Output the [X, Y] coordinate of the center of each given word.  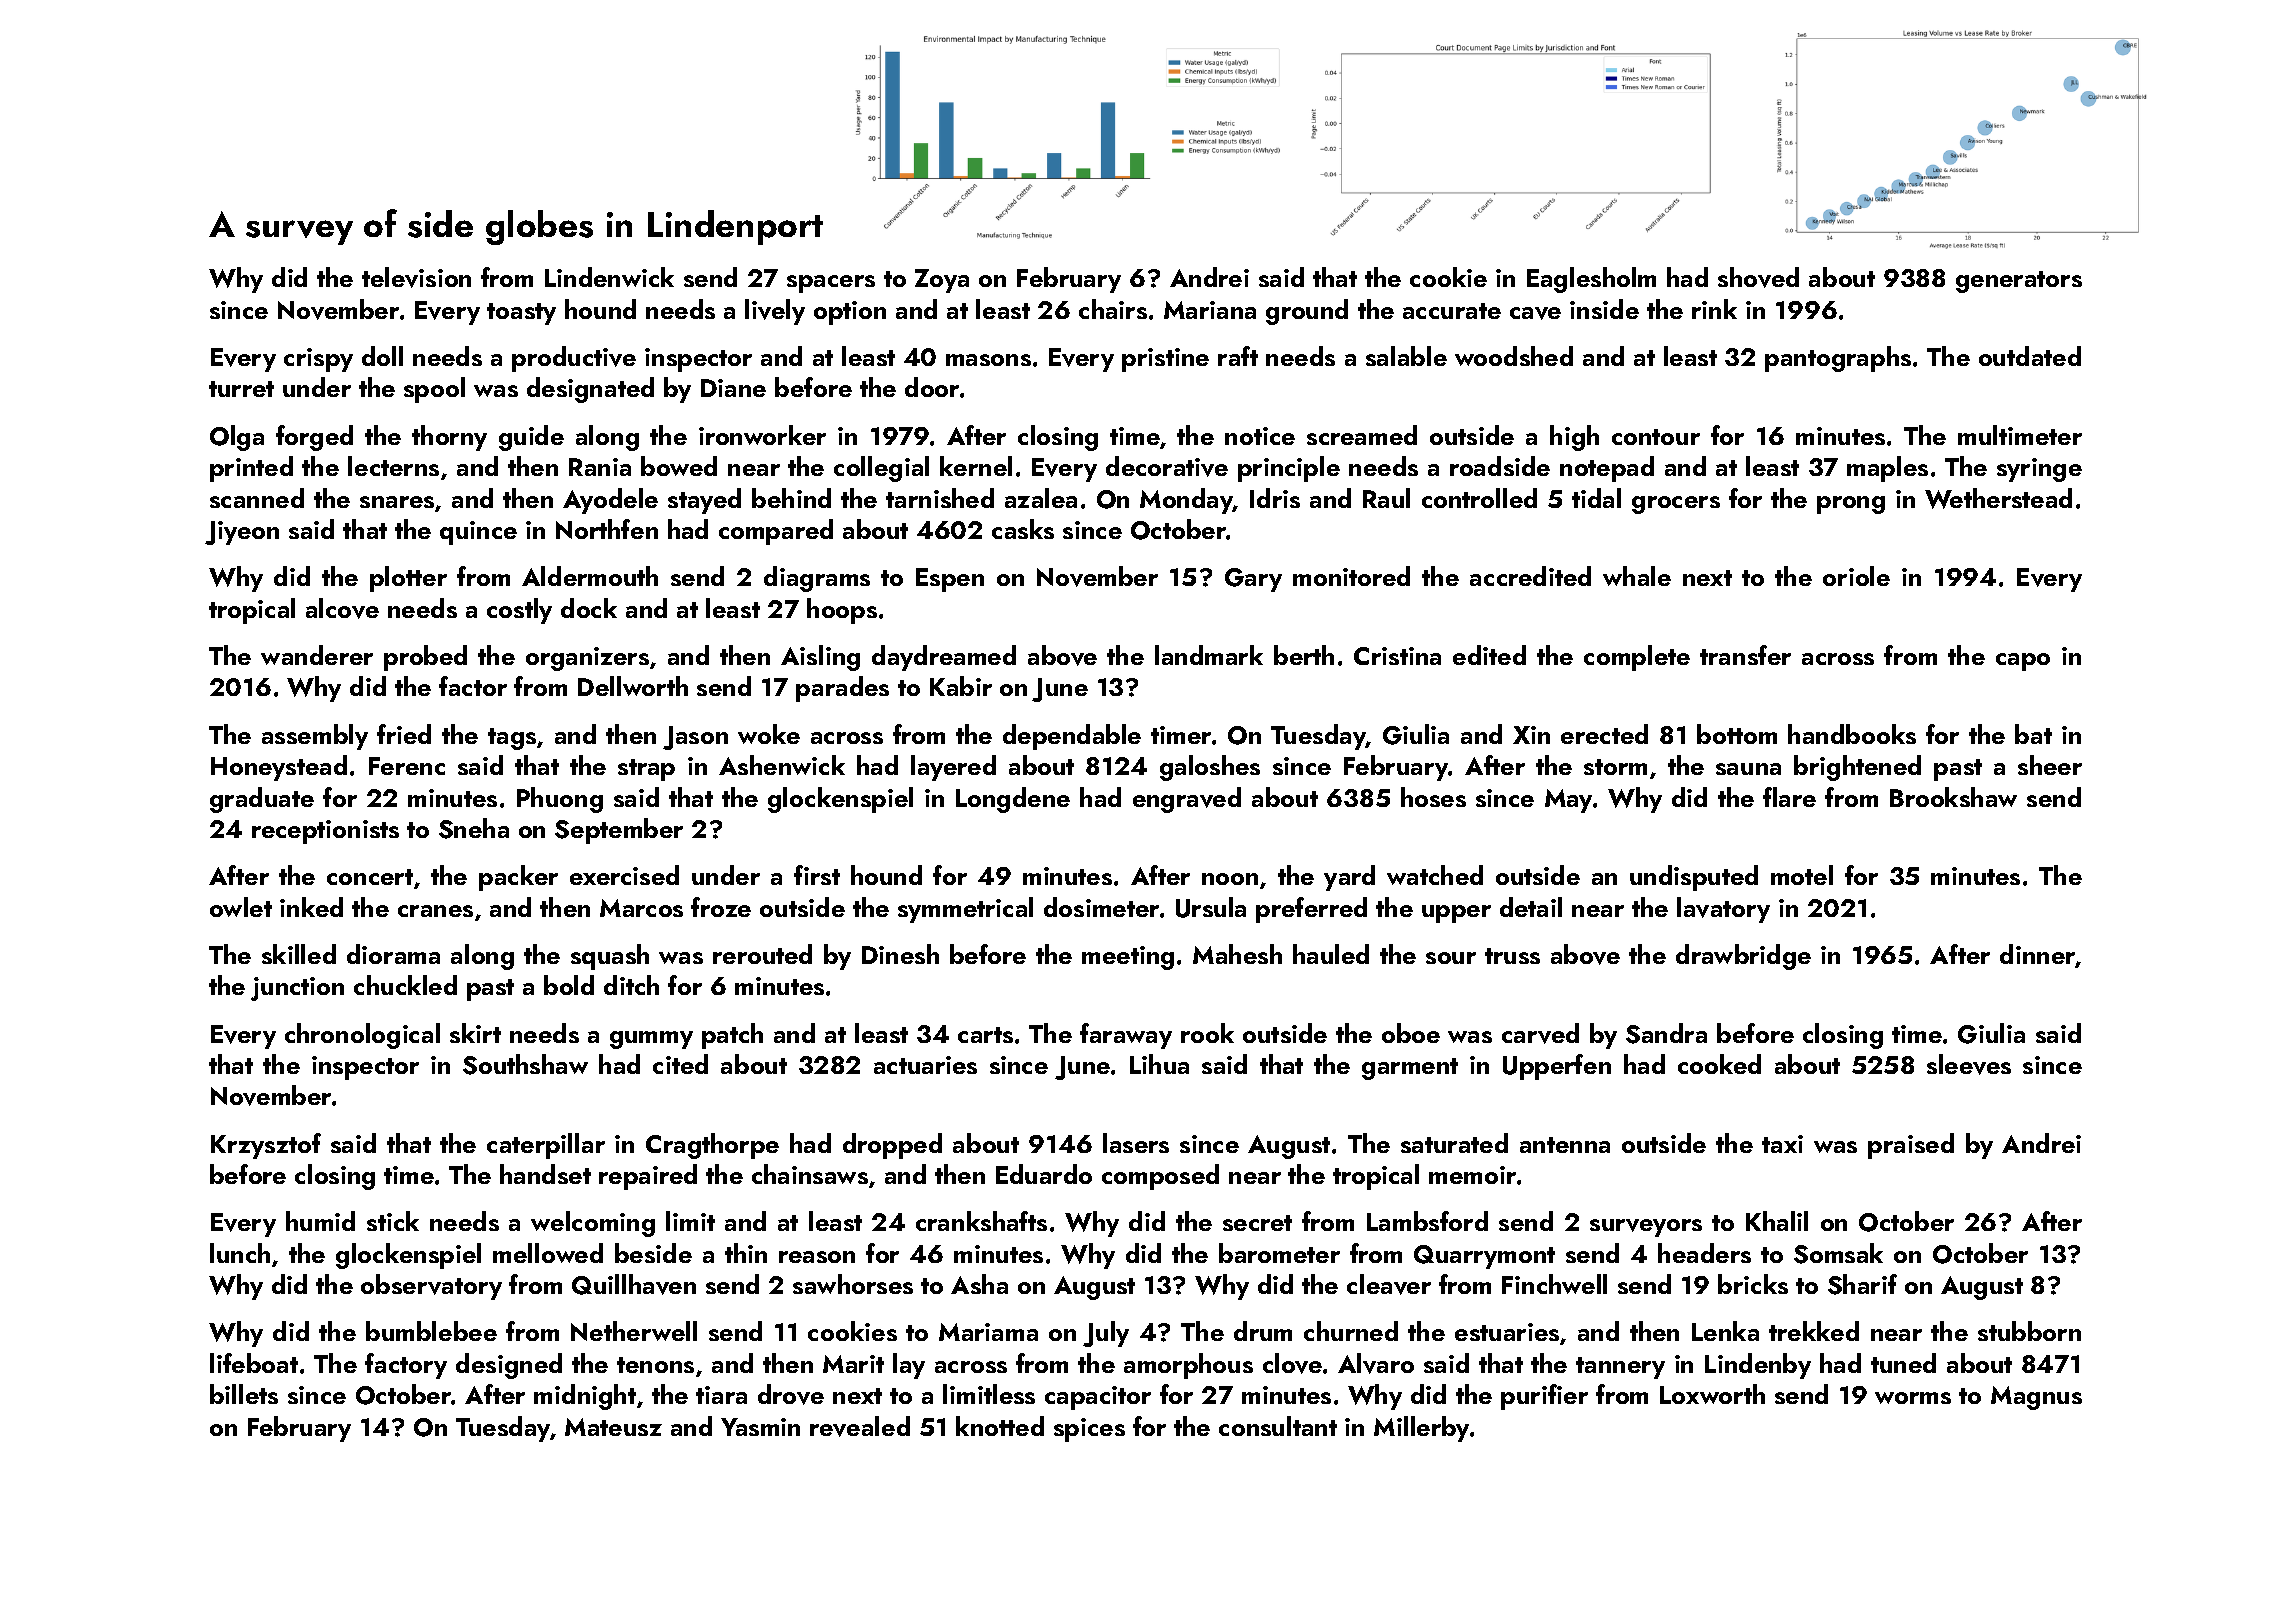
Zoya [942, 281]
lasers [1136, 1143]
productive [574, 359]
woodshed [1514, 356]
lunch [240, 1253]
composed [1160, 1177]
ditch [631, 985]
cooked [1719, 1064]
